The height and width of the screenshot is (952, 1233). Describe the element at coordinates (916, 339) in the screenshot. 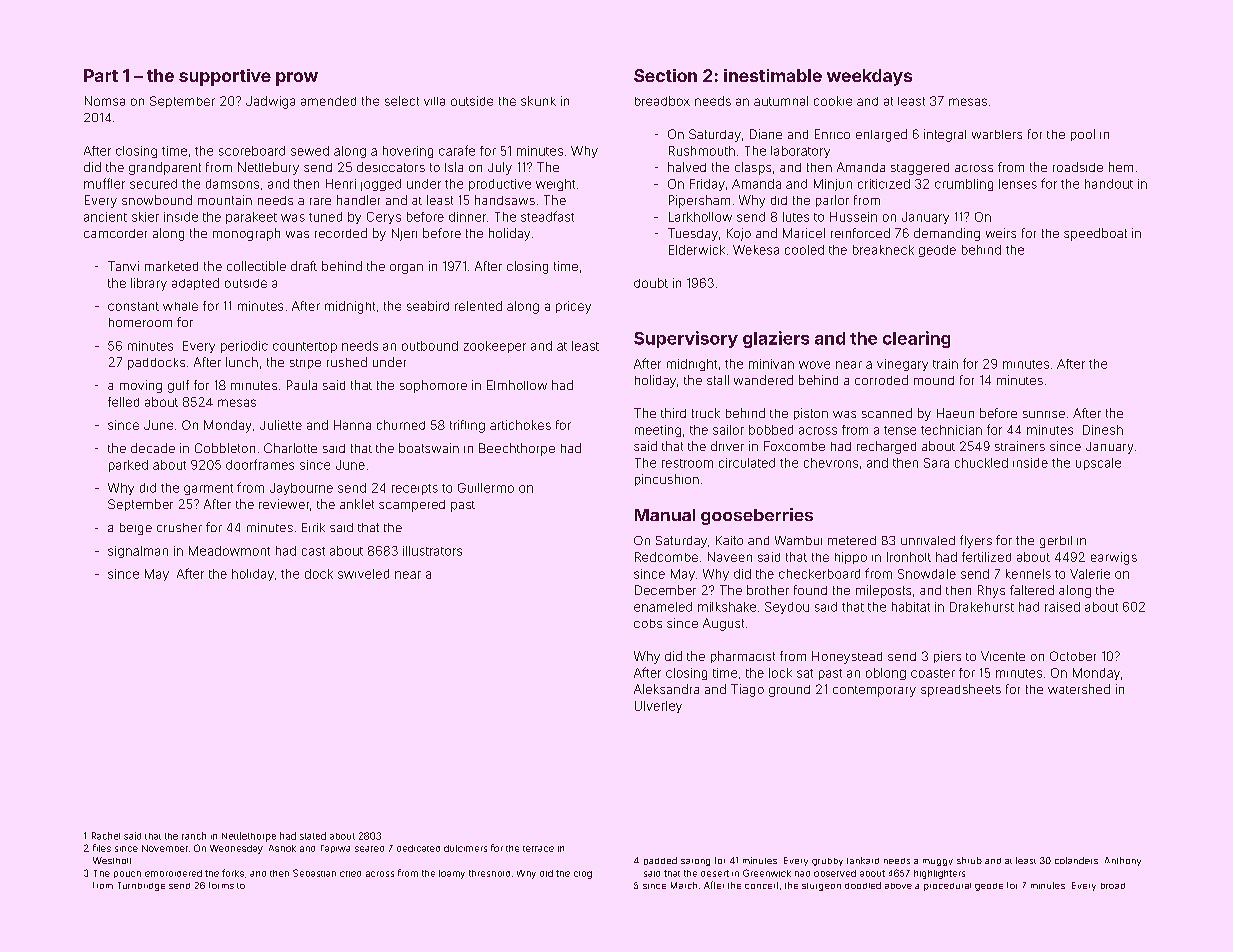

I see `clearing` at that location.
